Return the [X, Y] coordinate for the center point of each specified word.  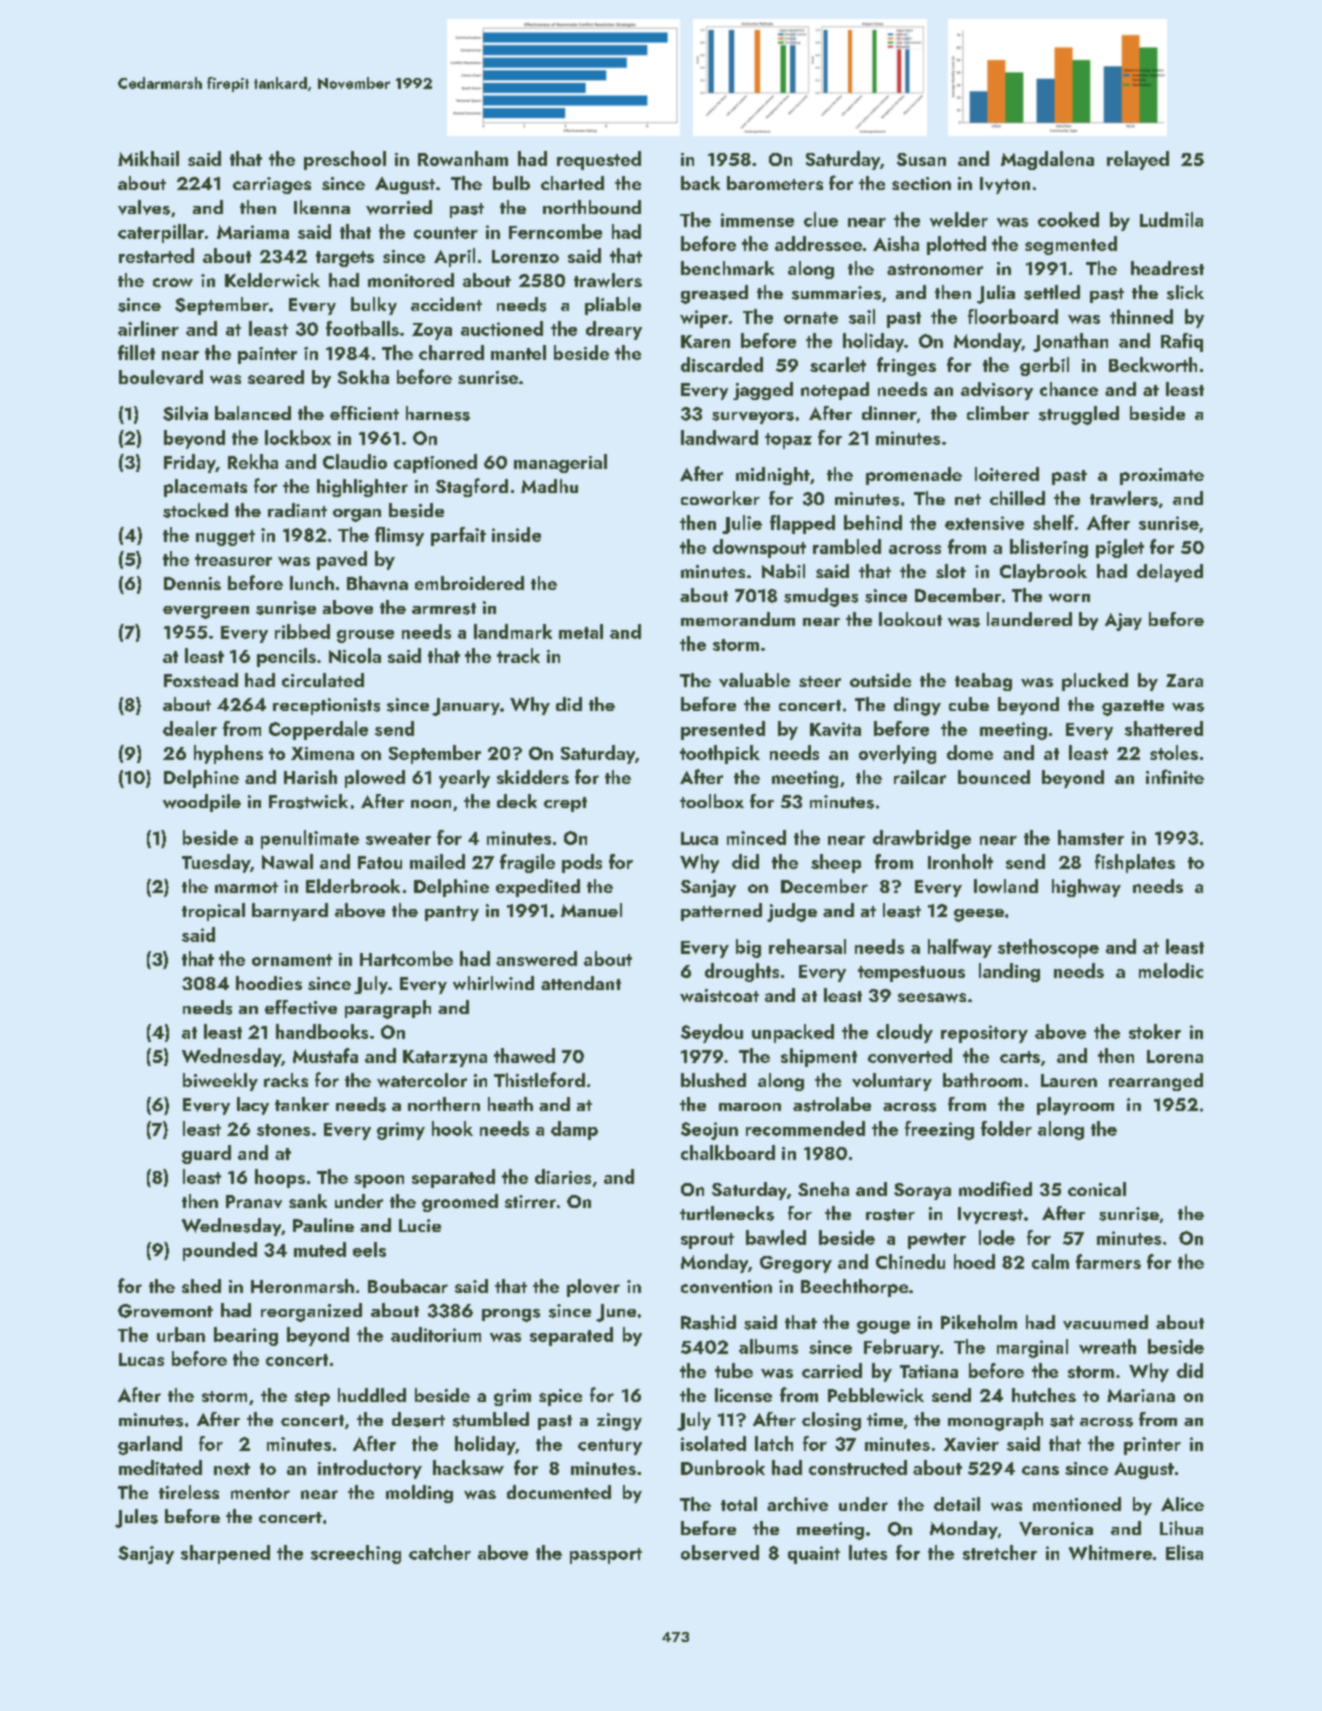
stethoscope [1048, 948]
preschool [345, 160]
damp [574, 1130]
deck [517, 801]
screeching [356, 1554]
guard [206, 1154]
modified [995, 1188]
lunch [312, 583]
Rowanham [463, 158]
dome [970, 752]
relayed [1138, 160]
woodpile [202, 803]
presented [723, 730]
